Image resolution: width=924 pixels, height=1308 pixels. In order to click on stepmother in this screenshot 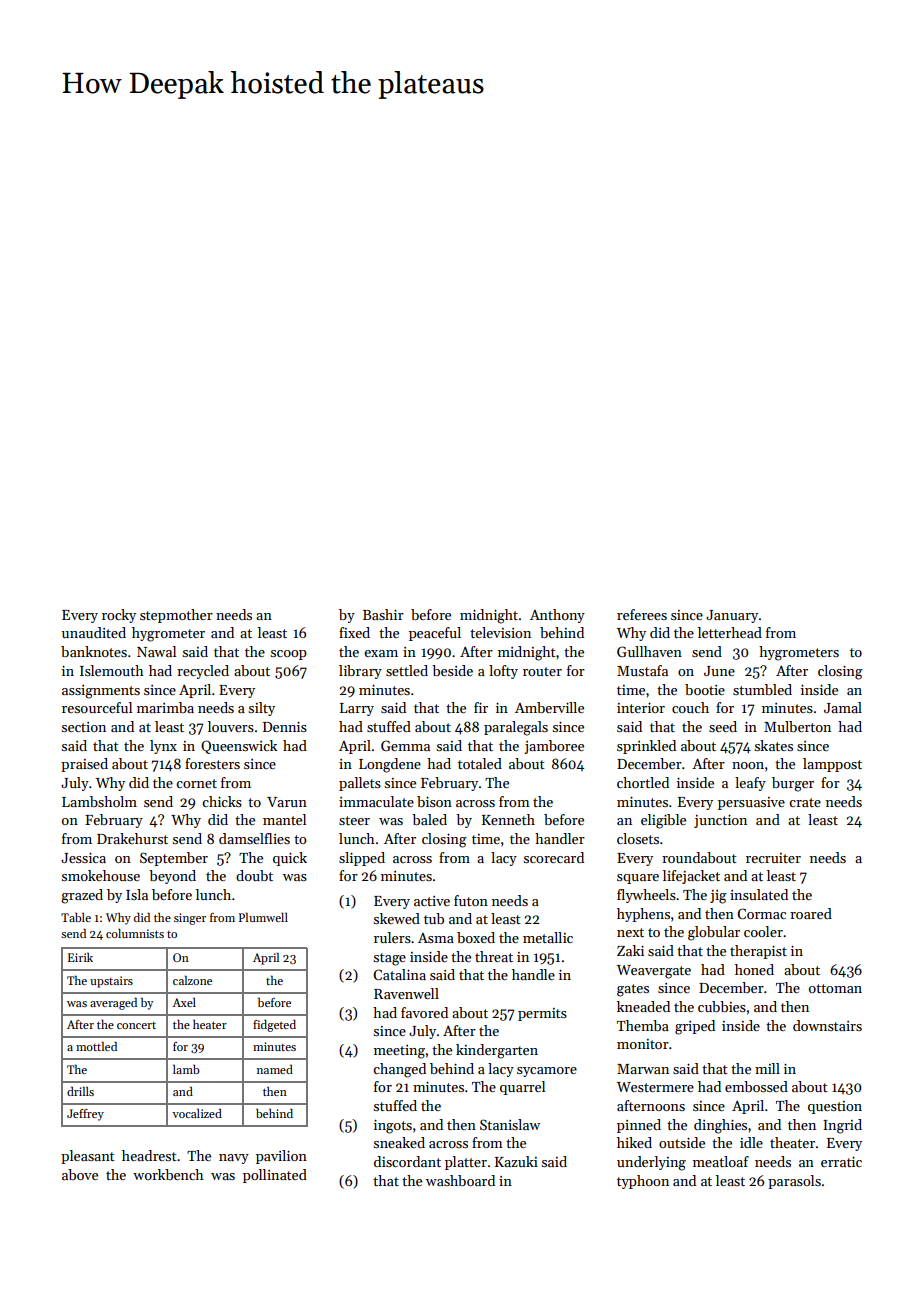, I will do `click(176, 616)`.
